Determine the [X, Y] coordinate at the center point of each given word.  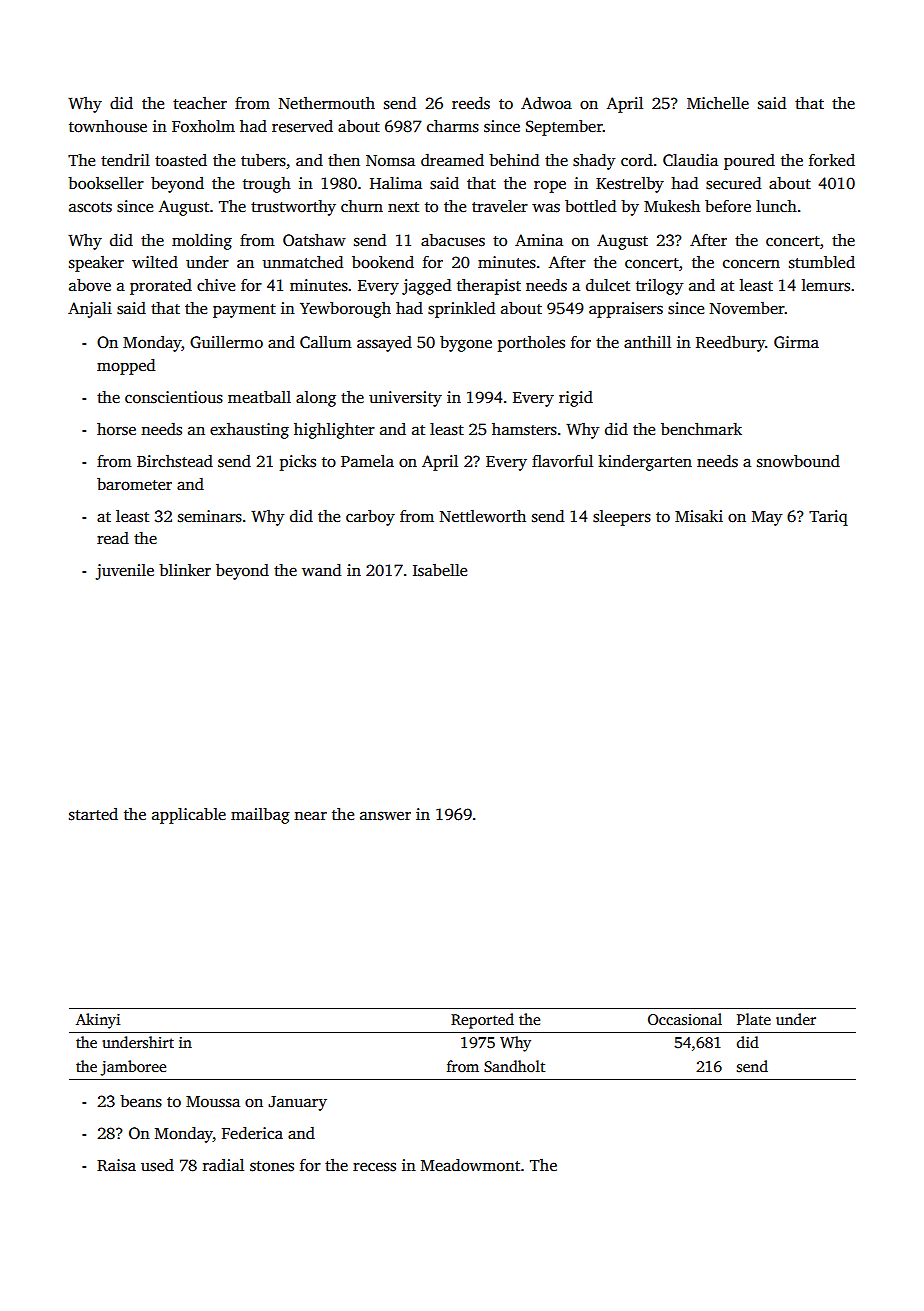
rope [550, 187]
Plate [754, 1019]
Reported [482, 1021]
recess [374, 1167]
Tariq [828, 518]
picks [298, 463]
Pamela [367, 461]
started [93, 814]
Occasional [685, 1019]
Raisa [116, 1165]
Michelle [718, 103]
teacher [200, 103]
